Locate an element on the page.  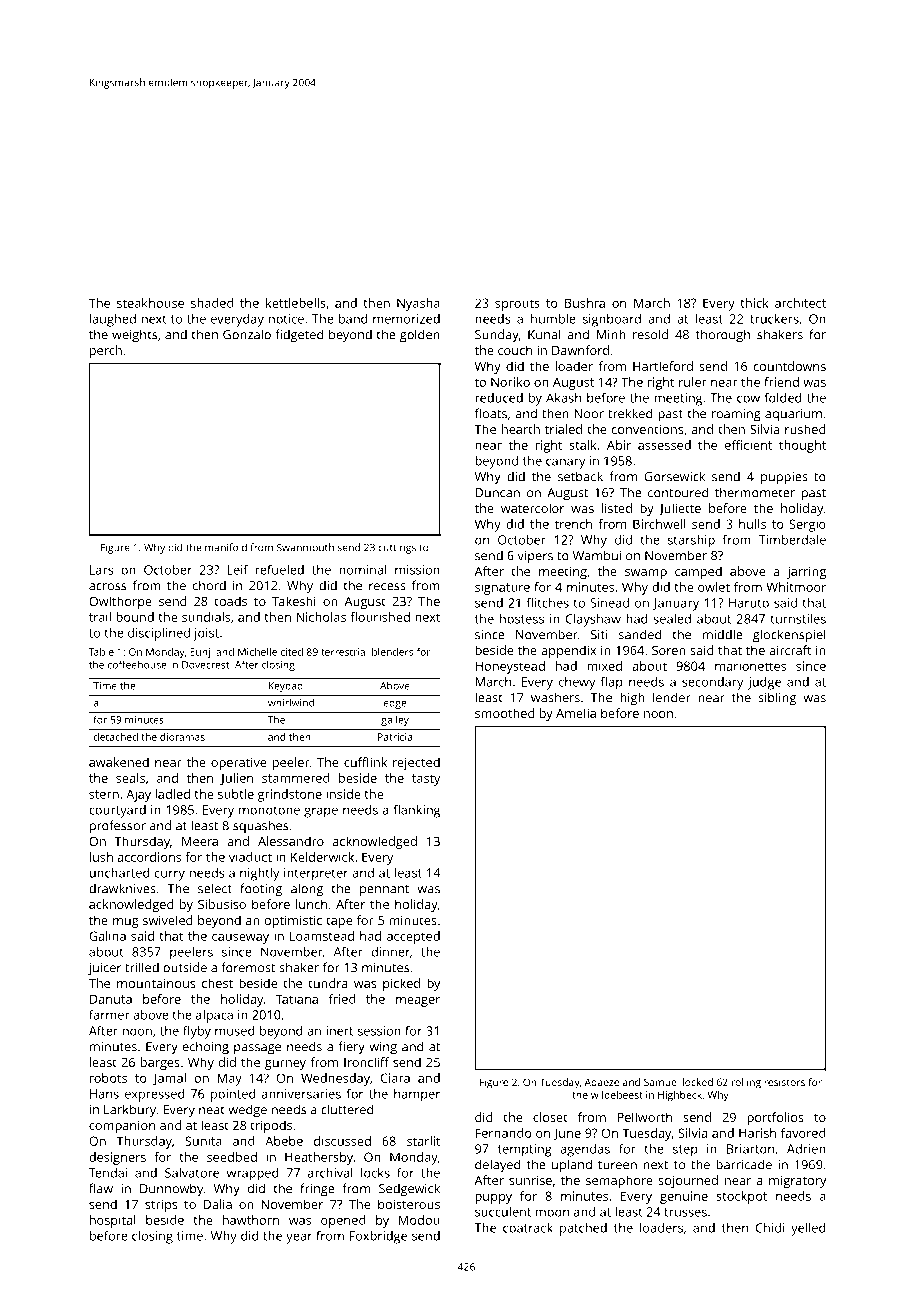
juicer is located at coordinates (104, 969).
